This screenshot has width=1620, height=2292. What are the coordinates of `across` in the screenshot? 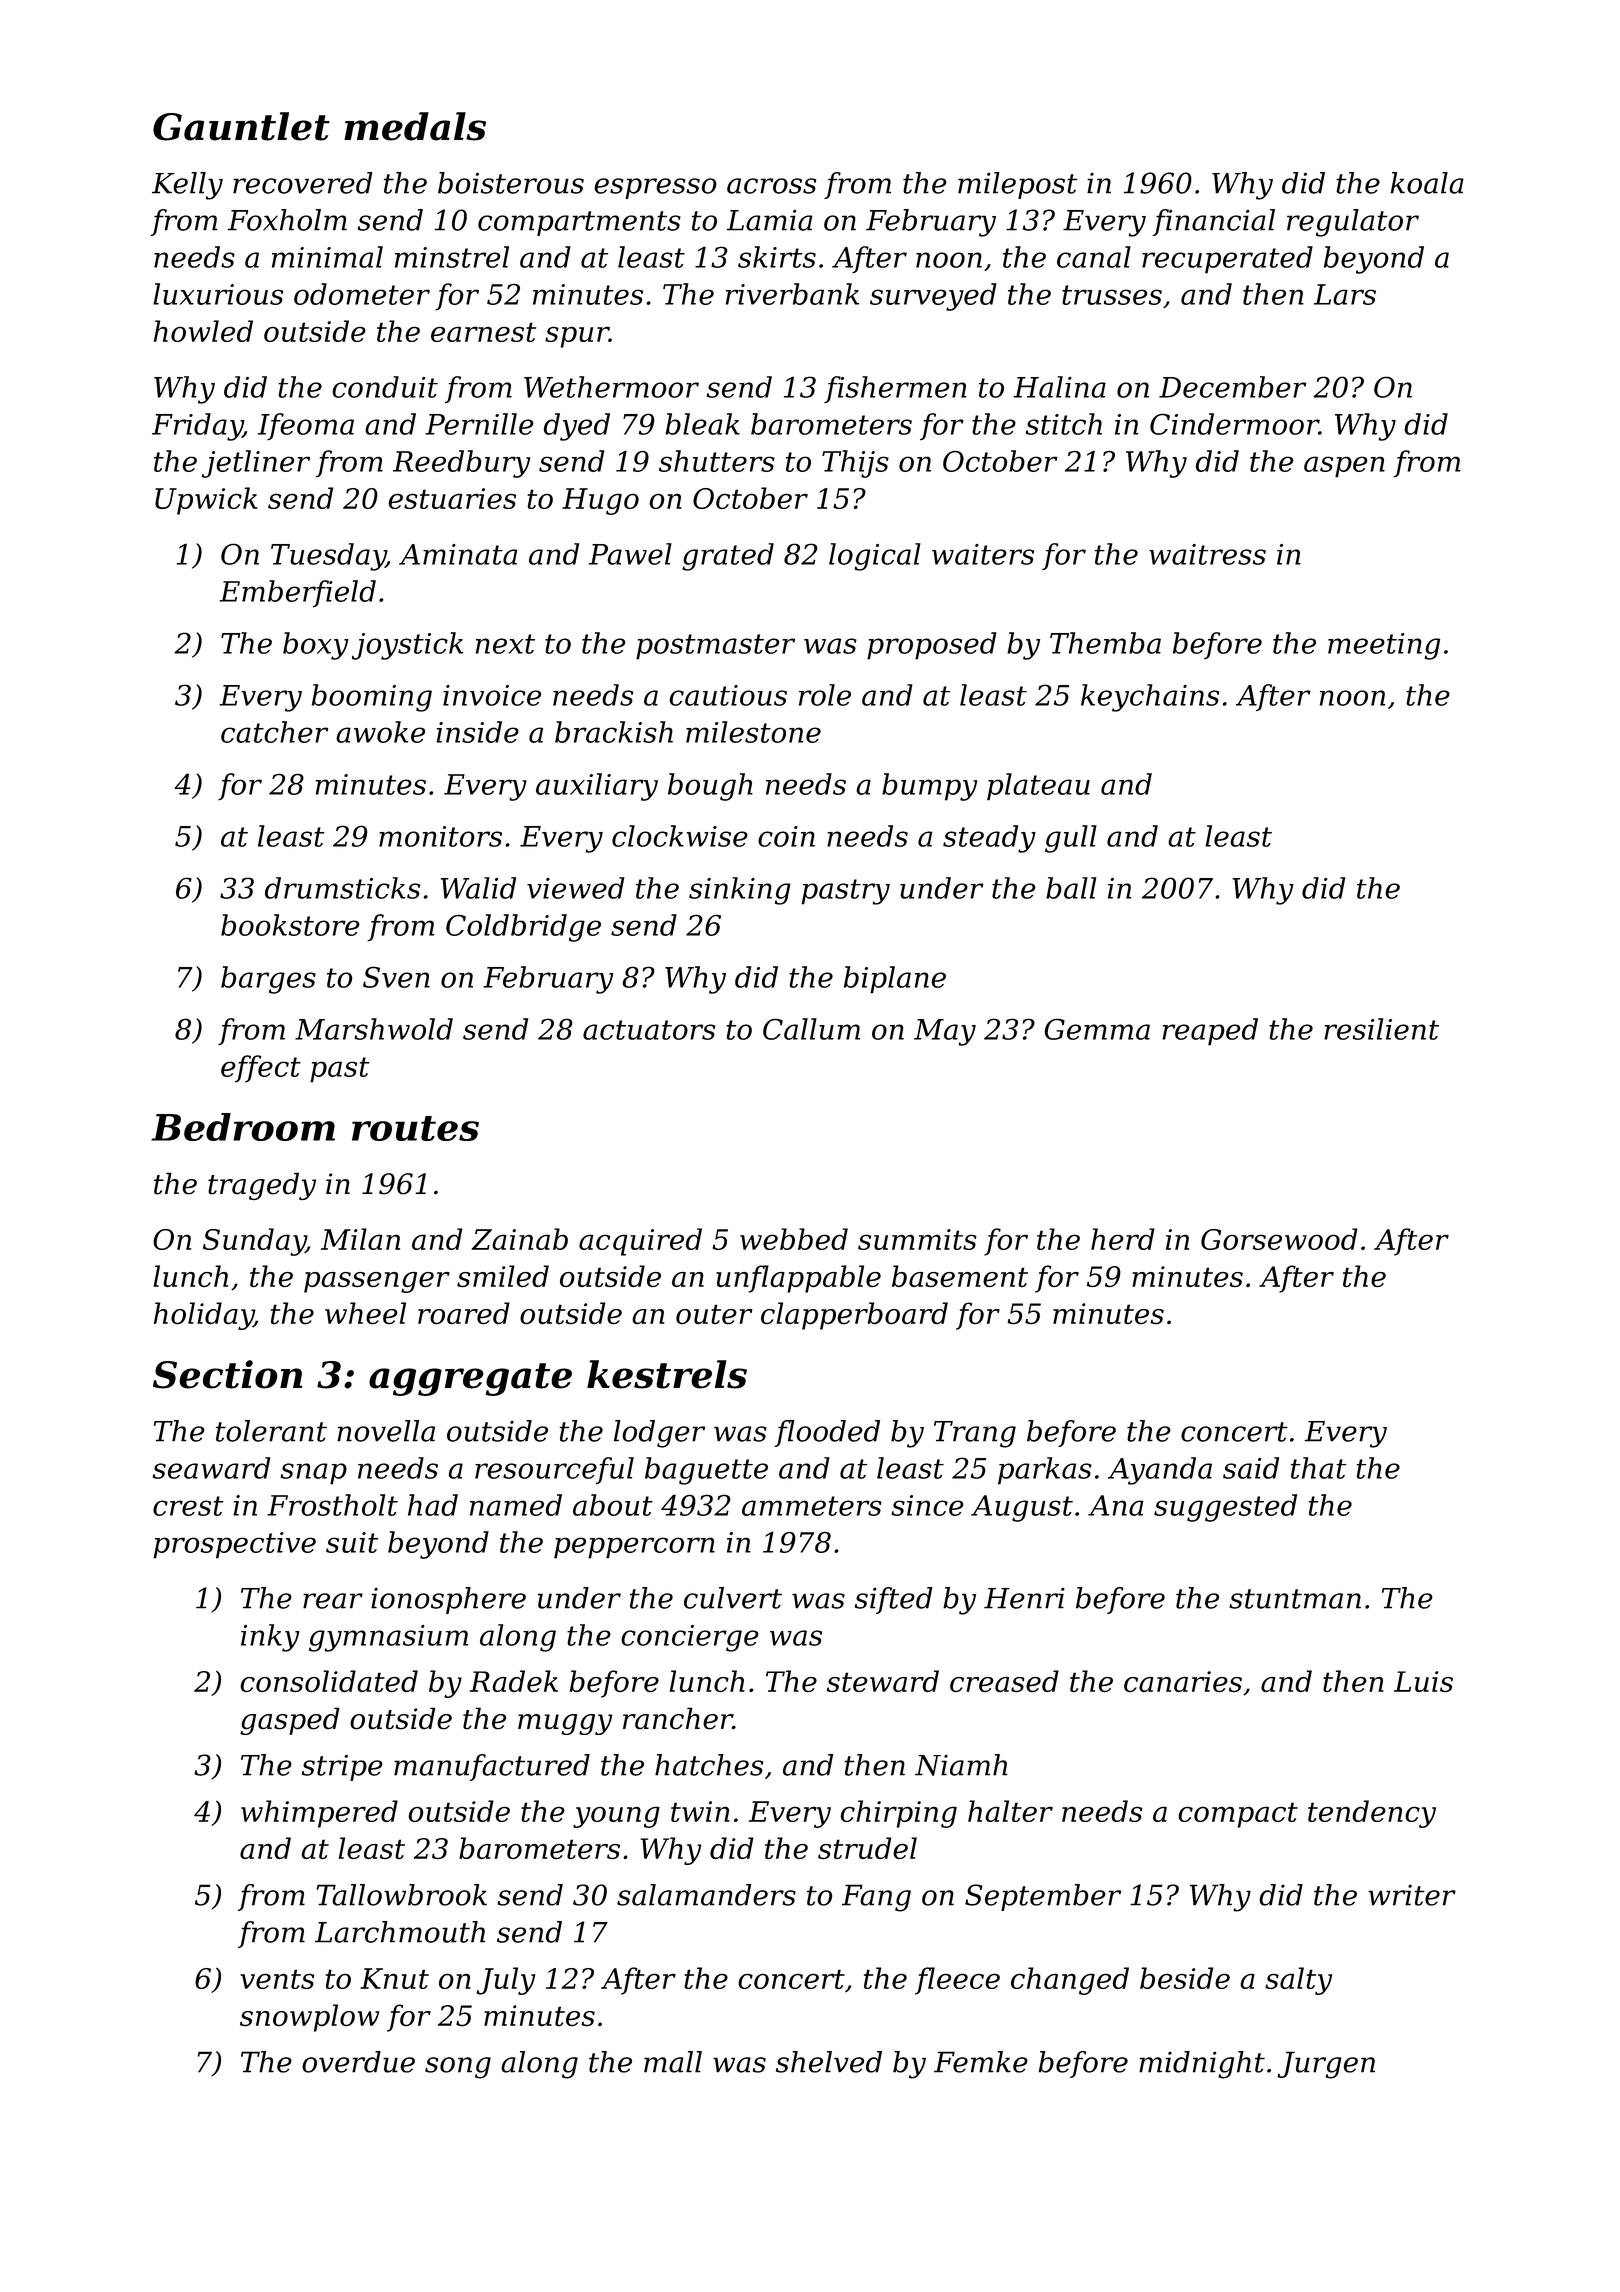 It's located at (771, 186).
